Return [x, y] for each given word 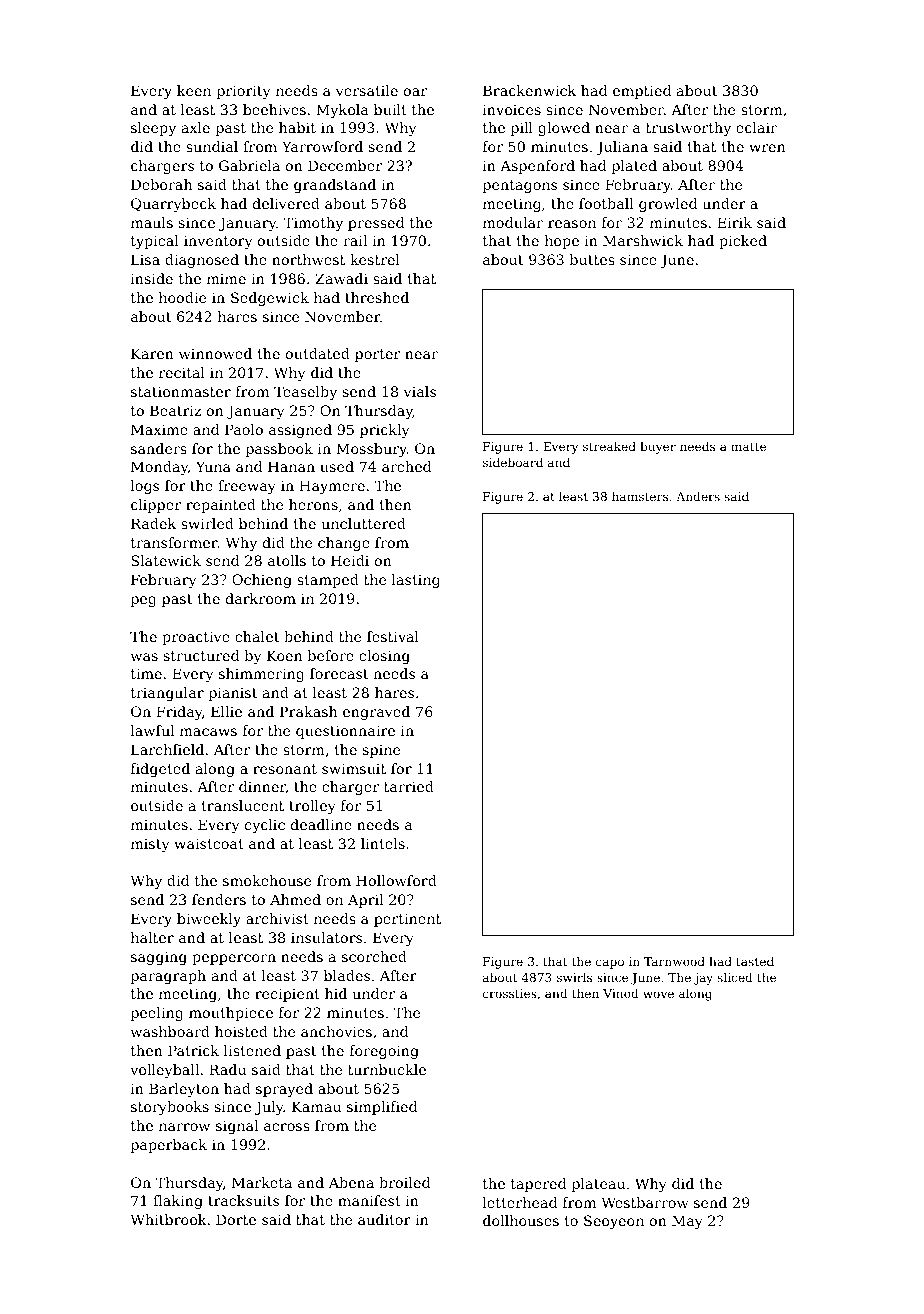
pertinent [407, 920]
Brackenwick [529, 90]
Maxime [159, 429]
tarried [409, 786]
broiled [404, 1182]
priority [244, 92]
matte [748, 446]
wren [767, 148]
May [687, 1222]
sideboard [513, 462]
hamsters [640, 496]
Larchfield [167, 749]
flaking [178, 1202]
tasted [755, 961]
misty [150, 845]
